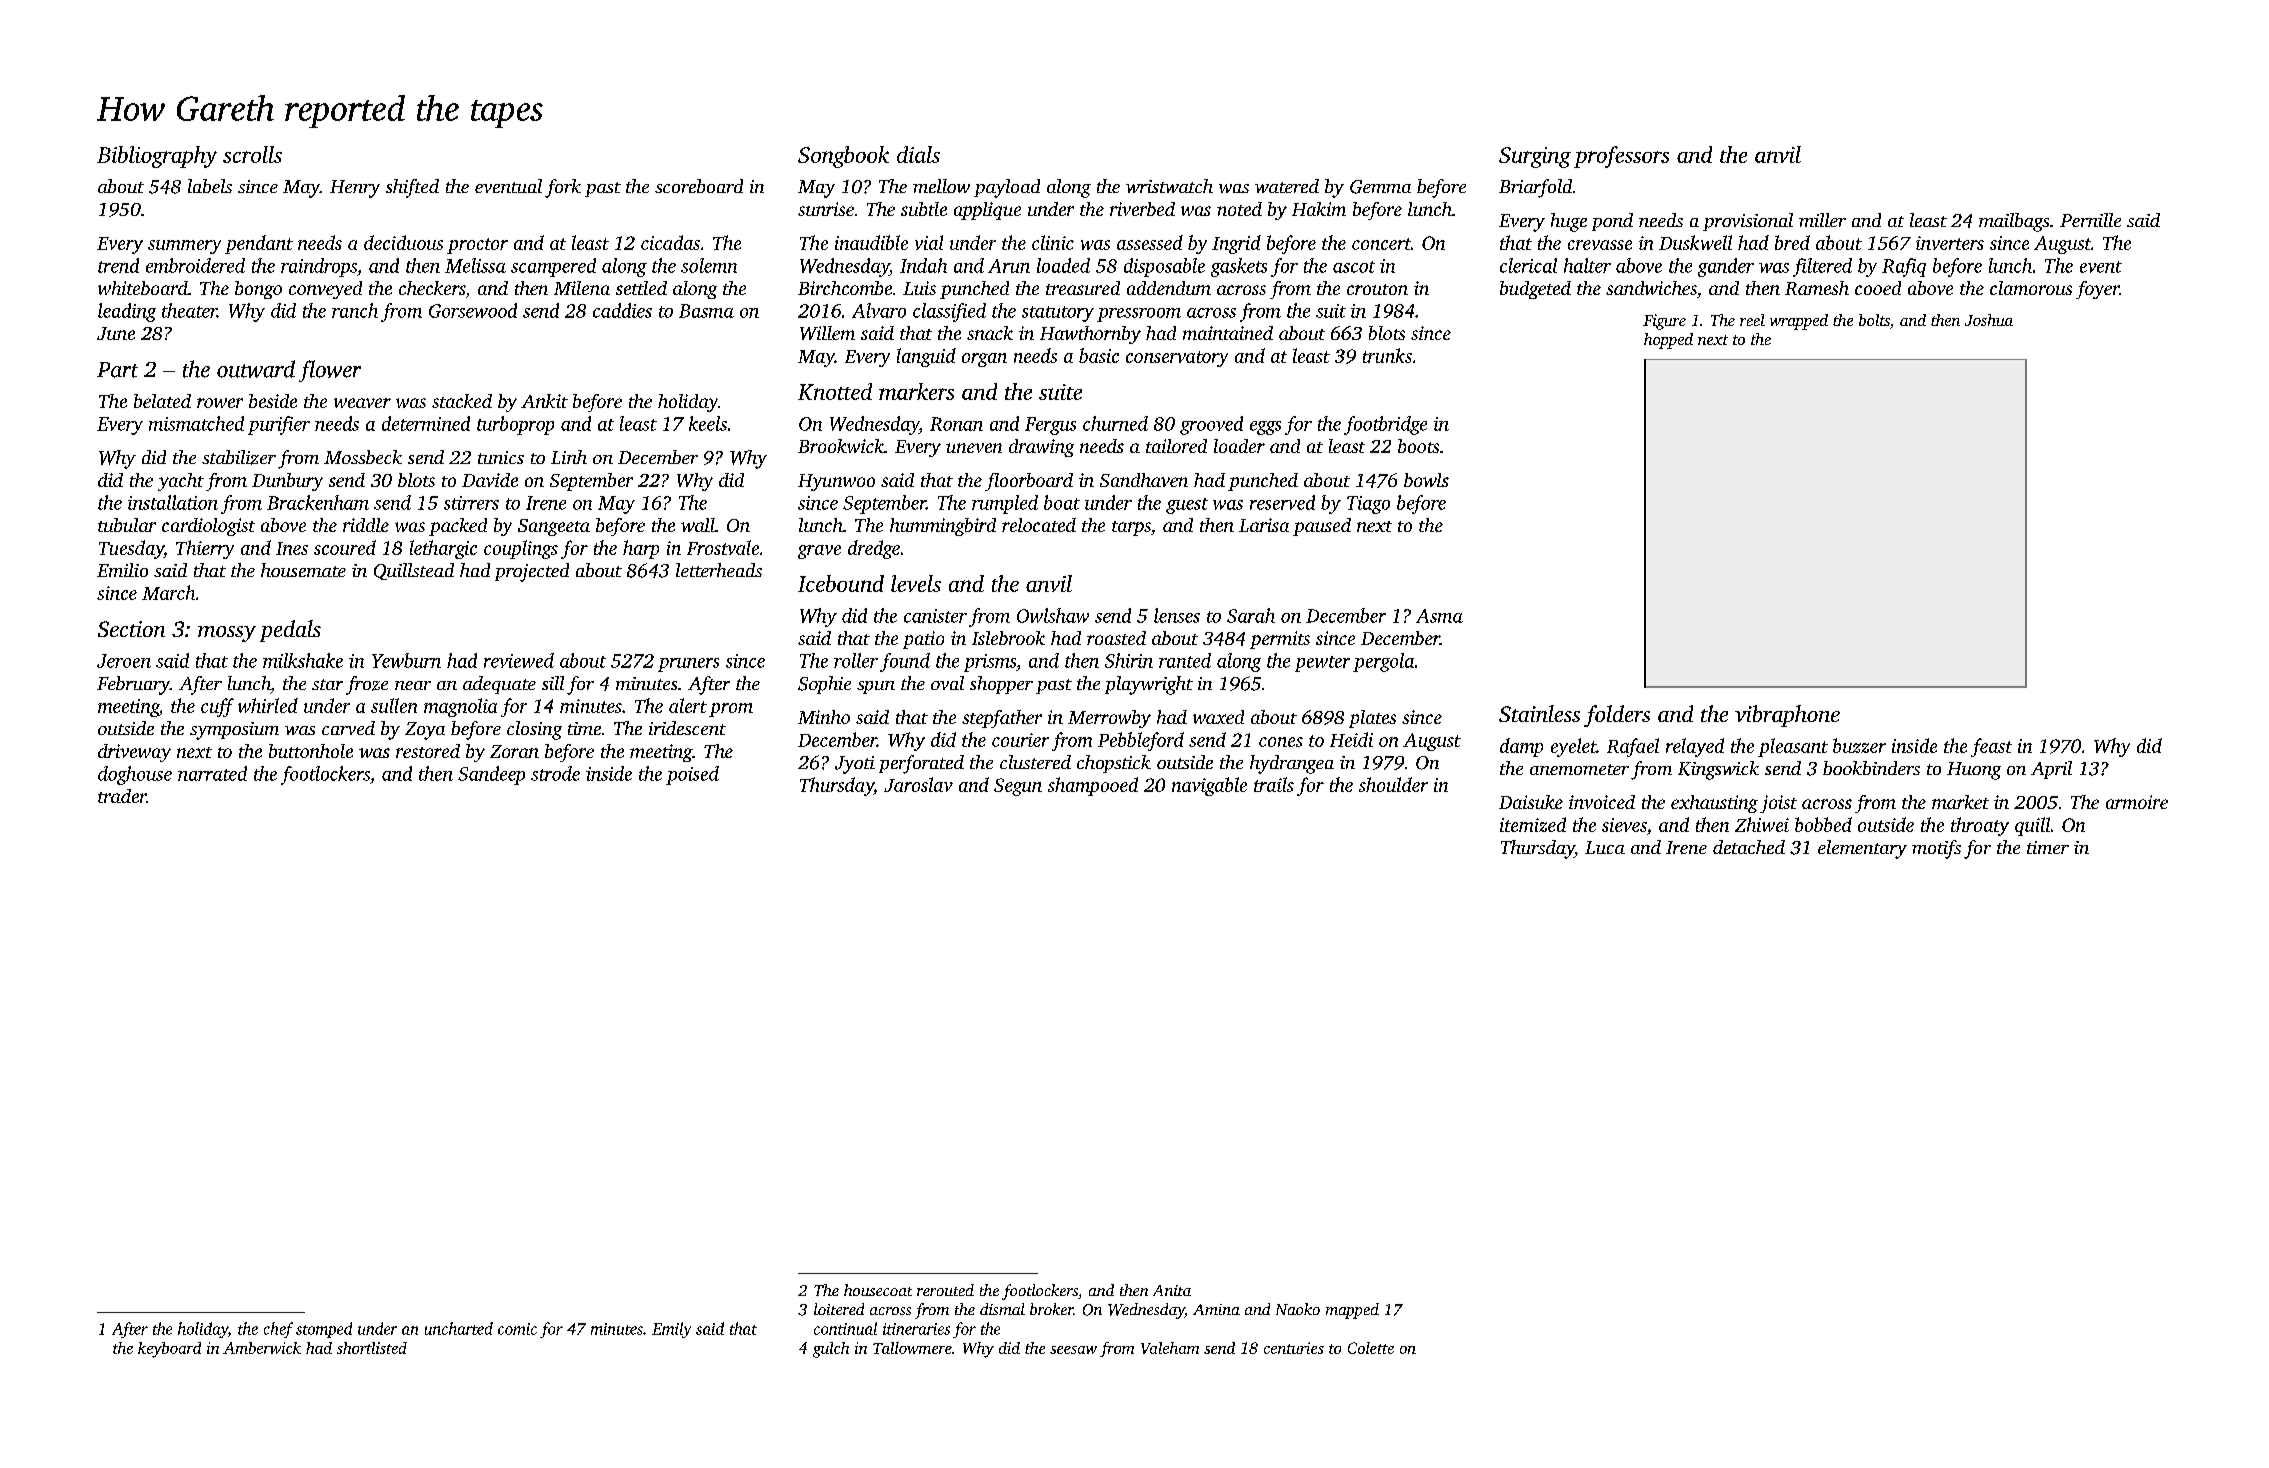  What do you see at coordinates (1533, 824) in the page?
I see `itemized` at bounding box center [1533, 824].
